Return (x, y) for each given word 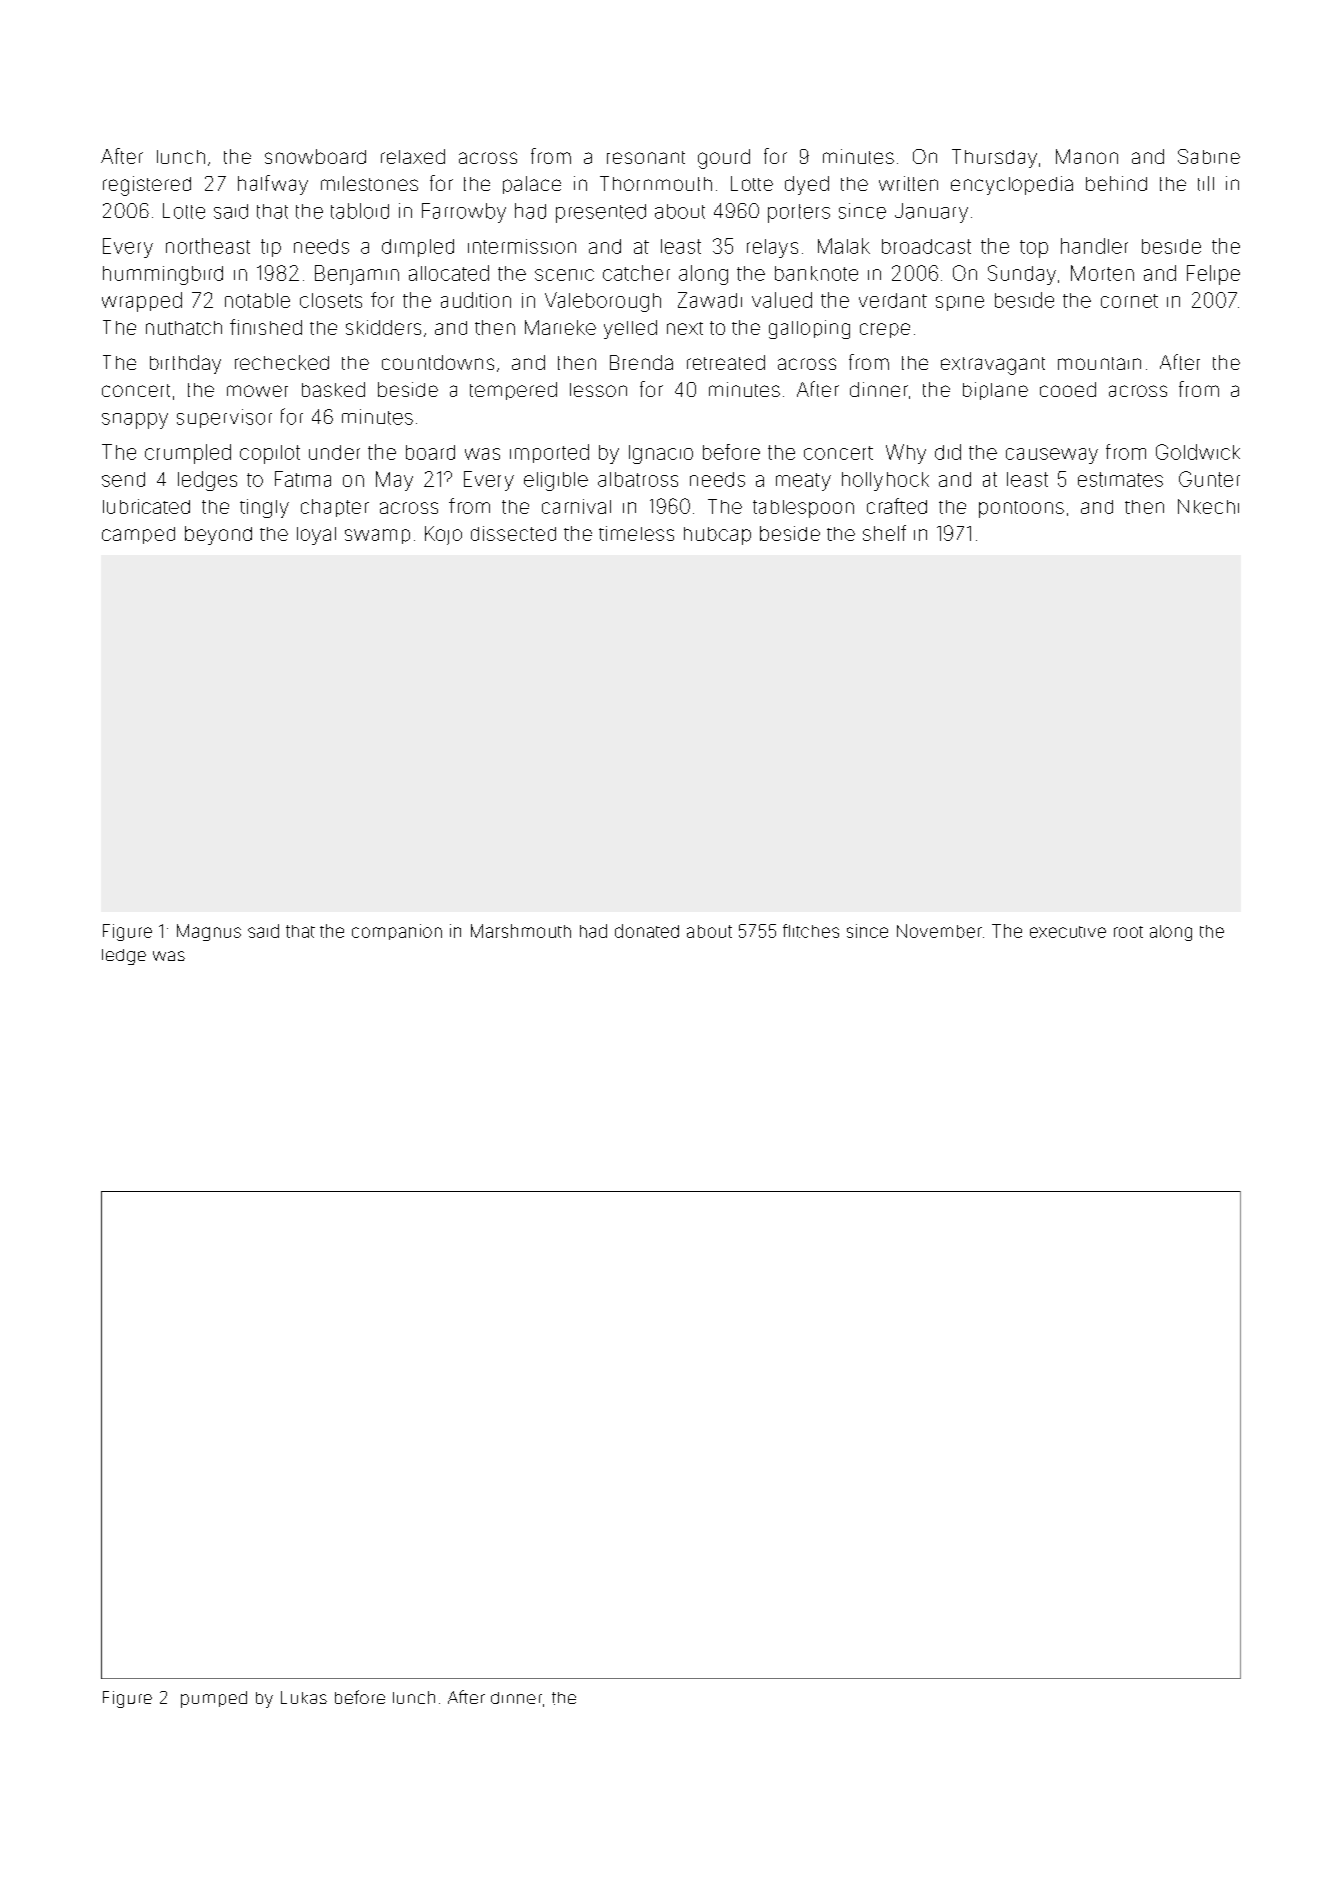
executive (1068, 932)
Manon (1087, 156)
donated (647, 931)
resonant (646, 157)
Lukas (304, 1697)
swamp (377, 536)
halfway (273, 185)
